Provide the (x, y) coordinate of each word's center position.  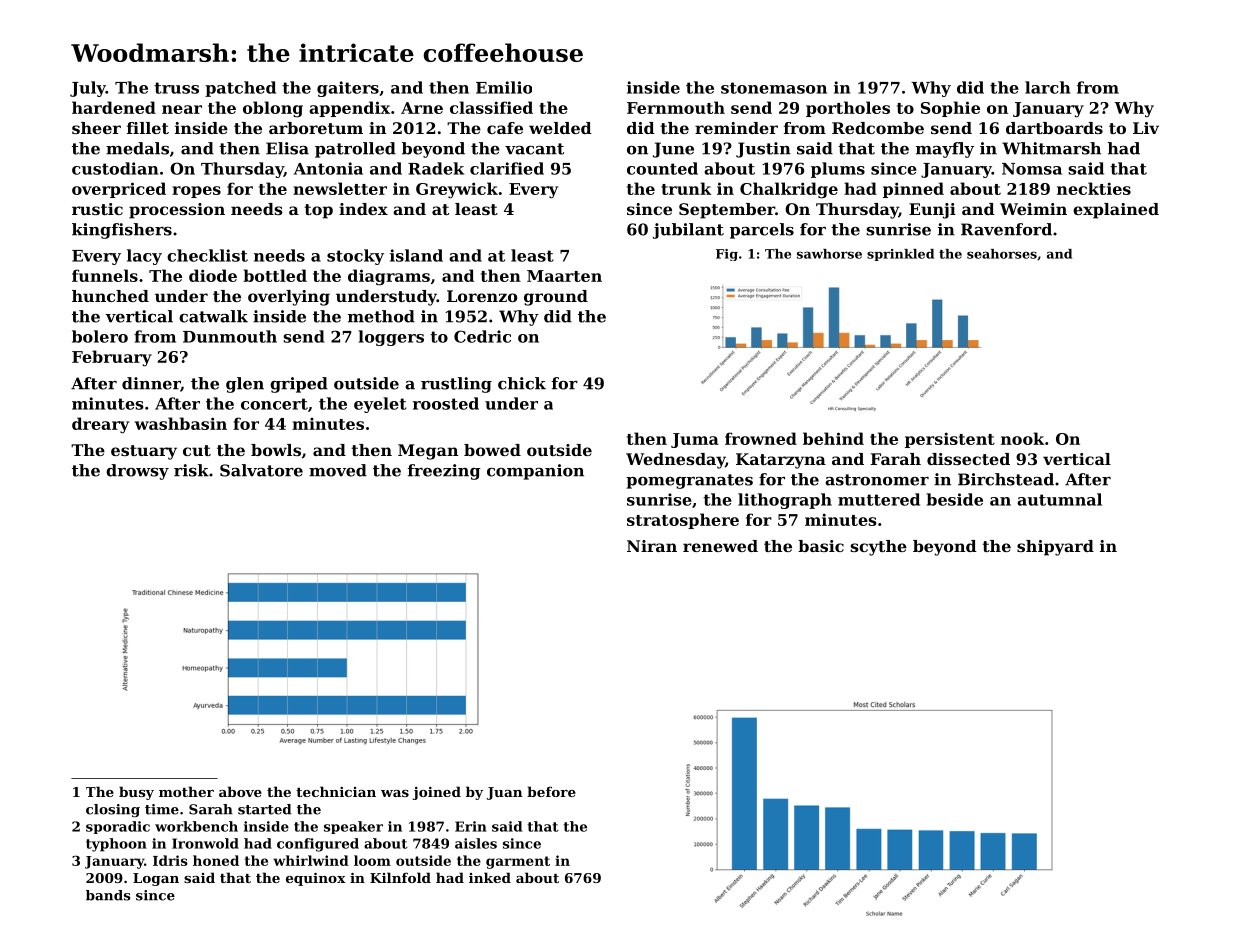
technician (336, 791)
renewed (720, 546)
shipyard (1055, 548)
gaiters (348, 89)
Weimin (1033, 209)
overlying (289, 298)
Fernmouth (676, 107)
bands (108, 895)
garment (518, 862)
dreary (100, 425)
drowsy (137, 472)
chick (522, 383)
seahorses (1002, 254)
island (416, 255)
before (551, 791)
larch (1047, 87)
